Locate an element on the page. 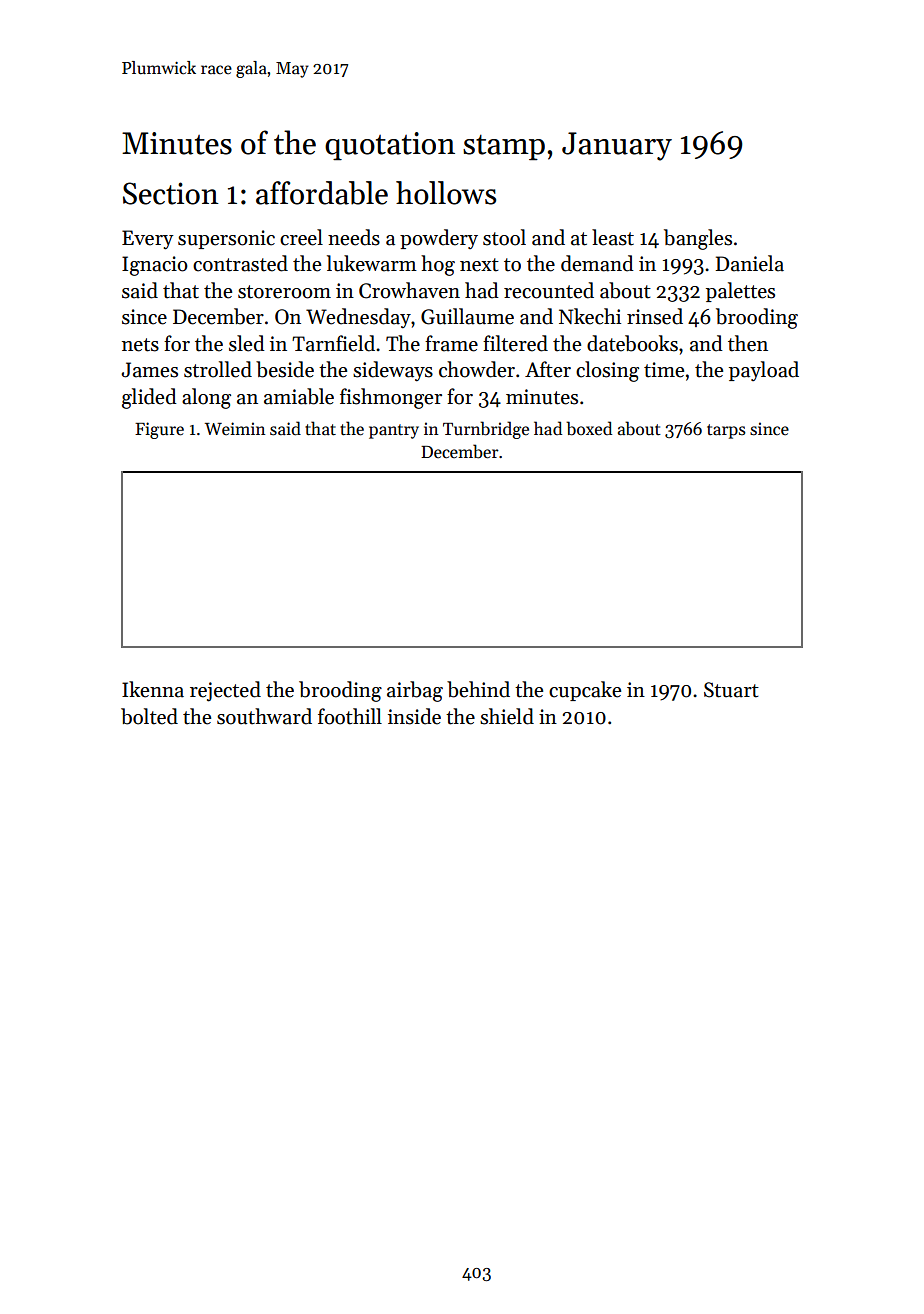  Weimin is located at coordinates (235, 429).
